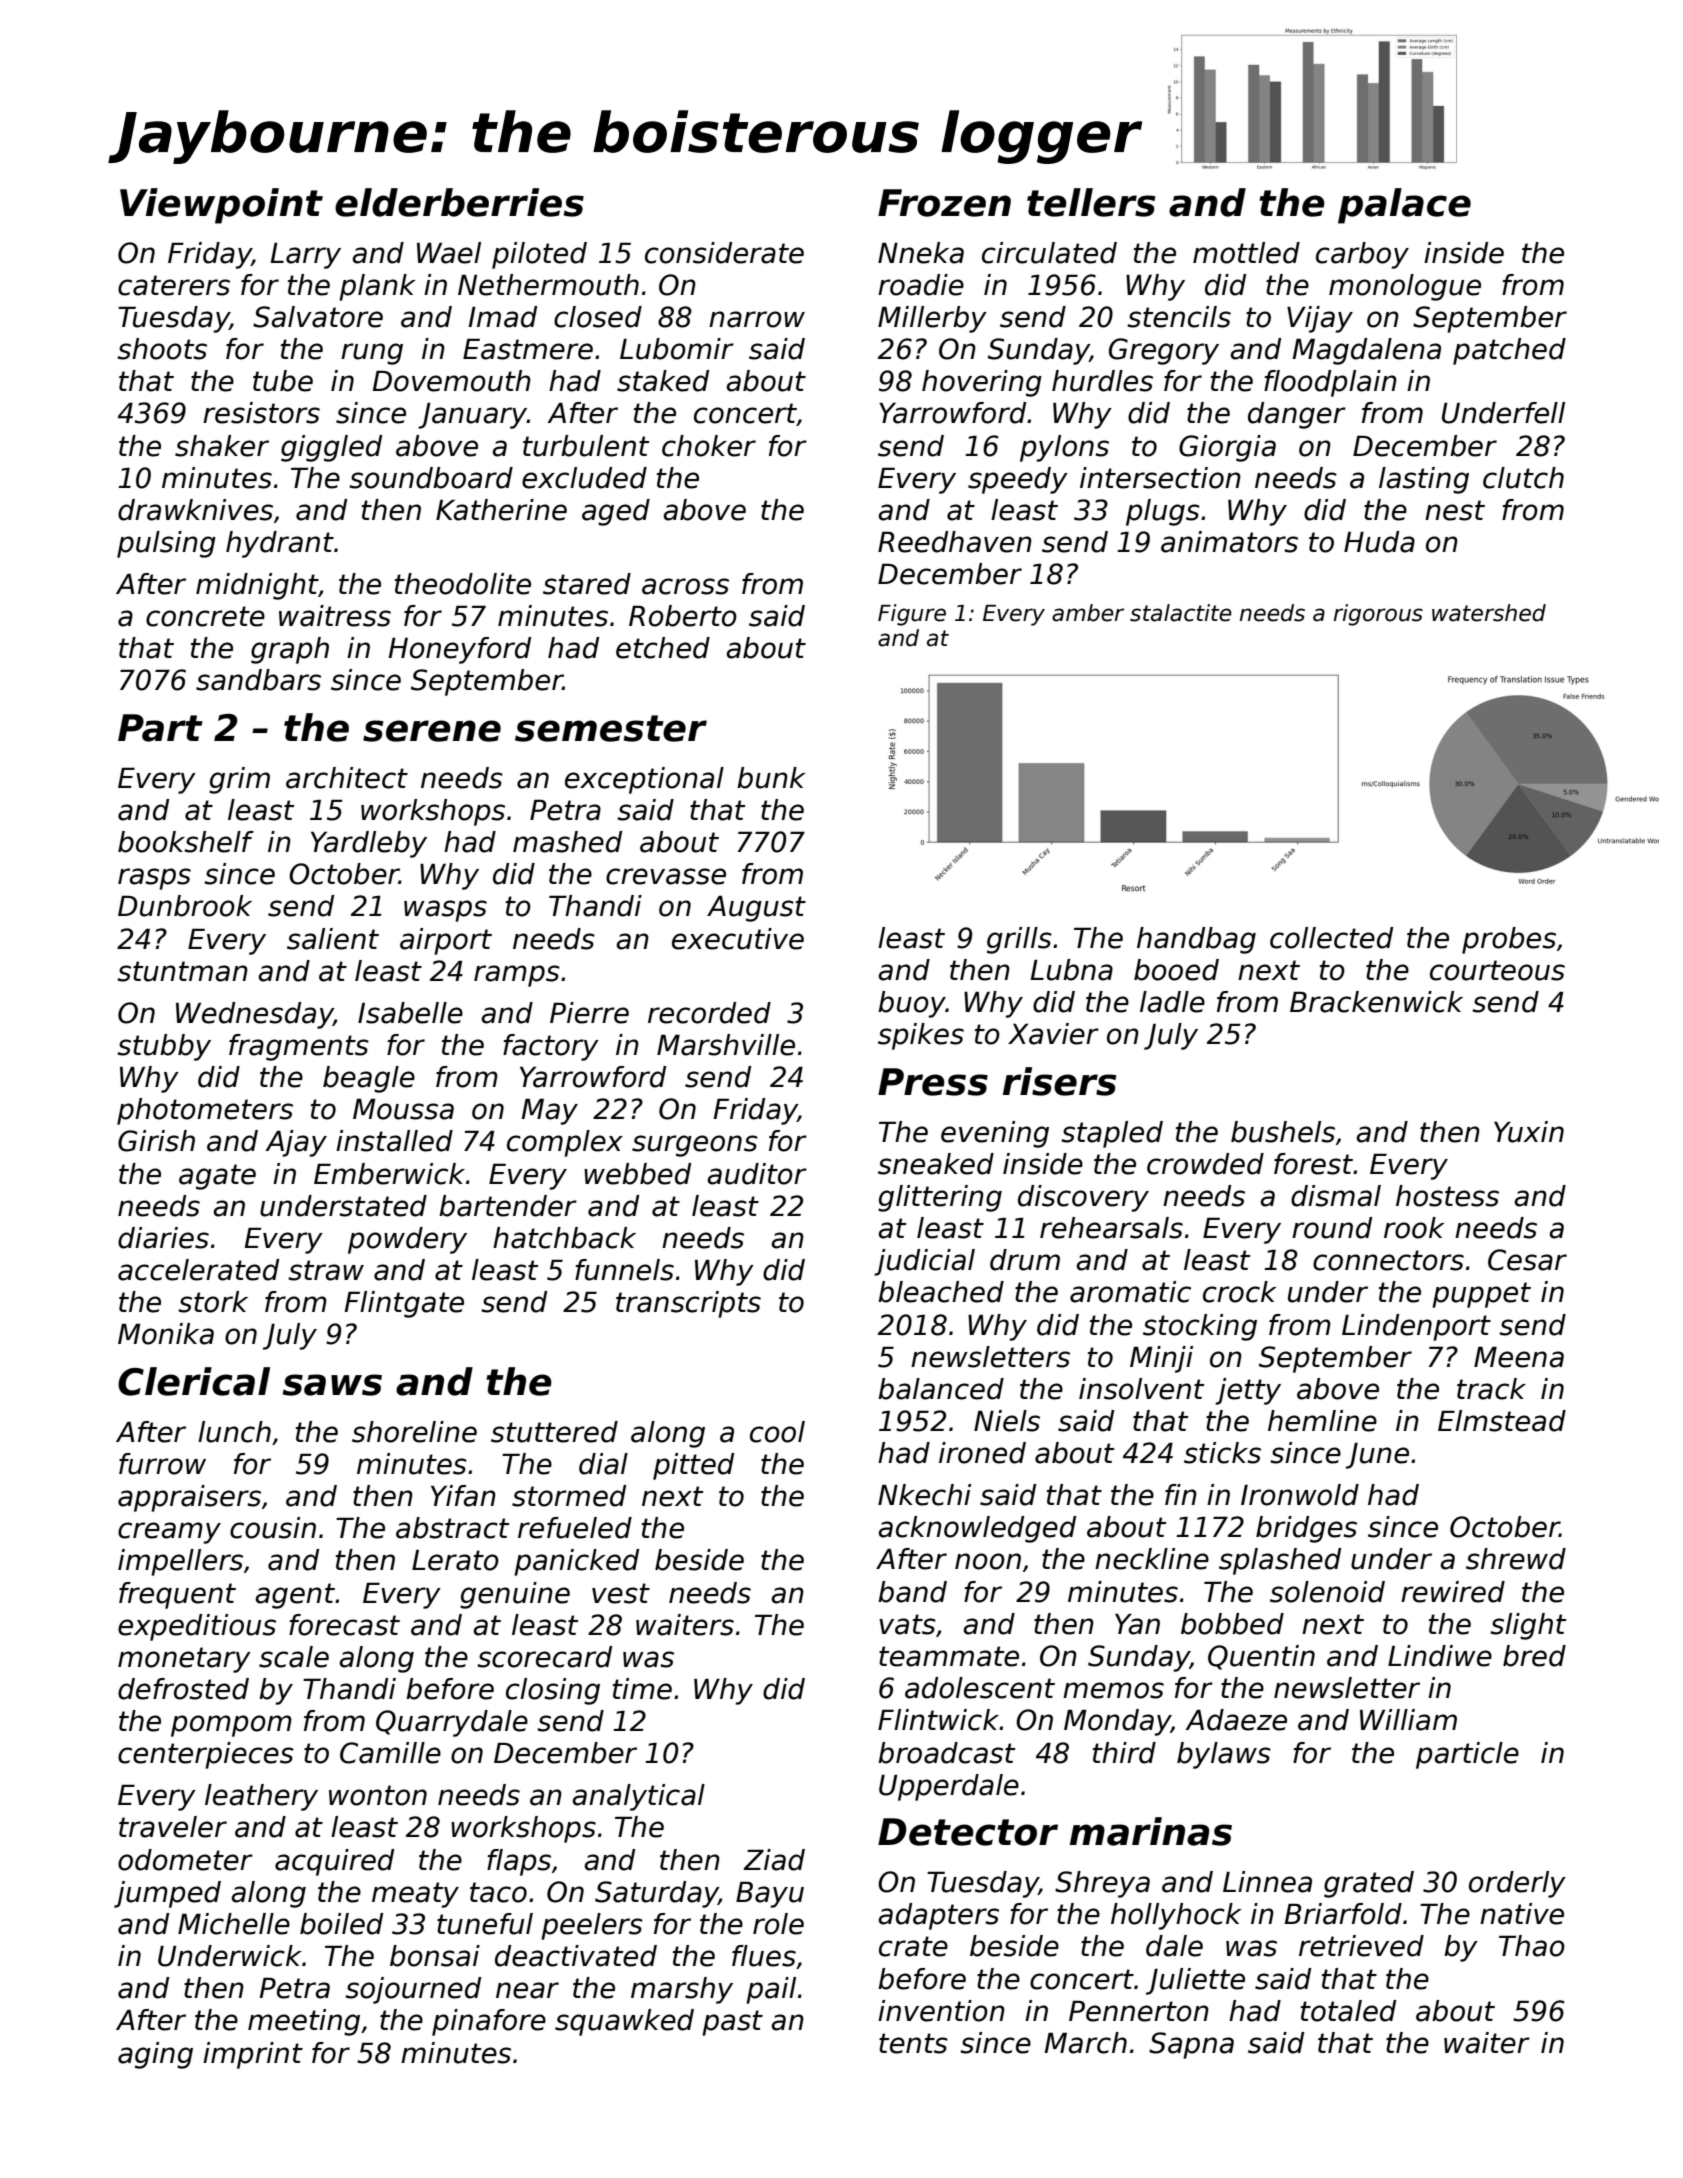  I want to click on Nneka, so click(921, 253).
